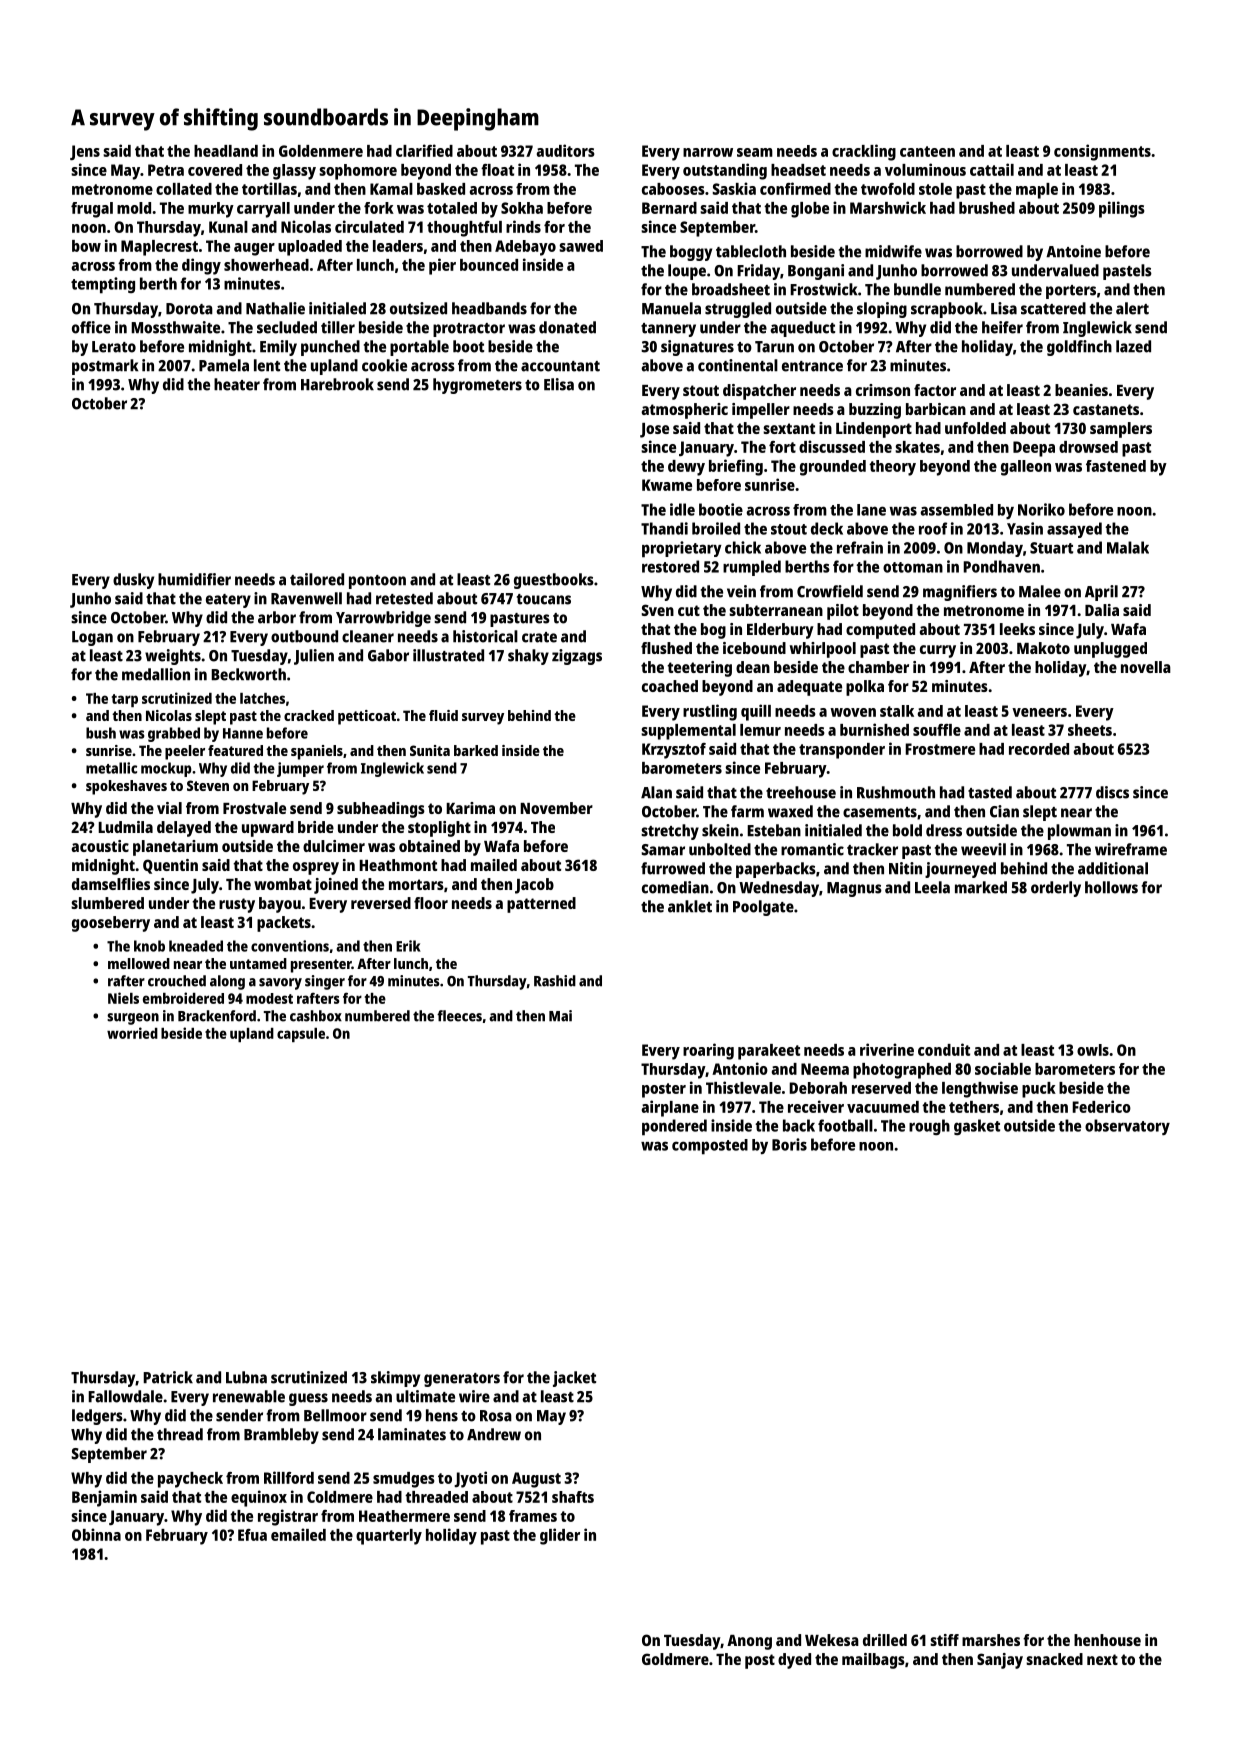 The width and height of the image is (1245, 1761). I want to click on cabooses, so click(673, 189).
